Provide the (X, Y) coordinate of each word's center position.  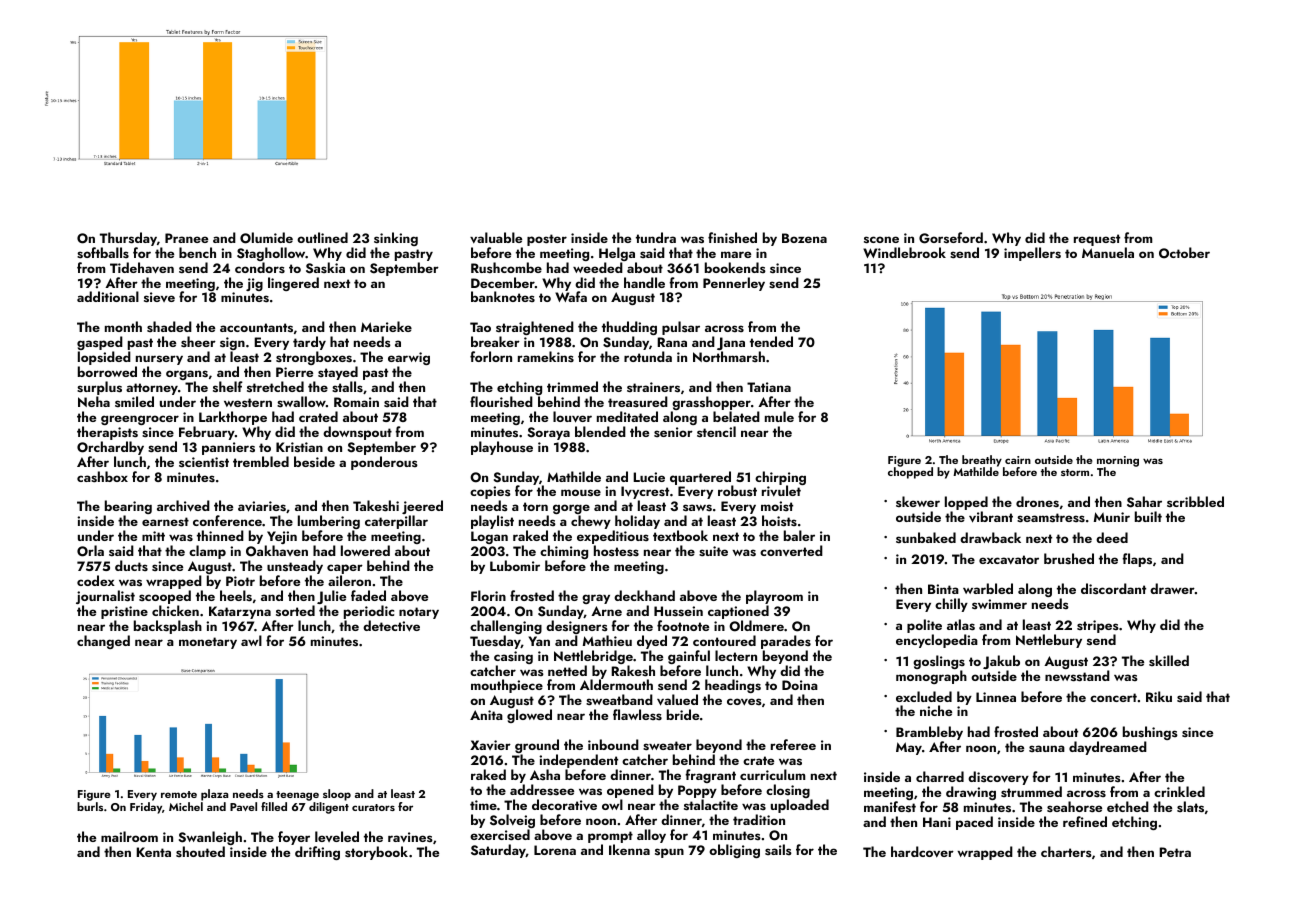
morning (1118, 461)
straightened (535, 329)
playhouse (502, 448)
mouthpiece (507, 686)
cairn (1018, 460)
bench (197, 252)
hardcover (922, 851)
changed (103, 642)
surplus (99, 388)
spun (669, 853)
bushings (1150, 734)
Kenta (153, 852)
